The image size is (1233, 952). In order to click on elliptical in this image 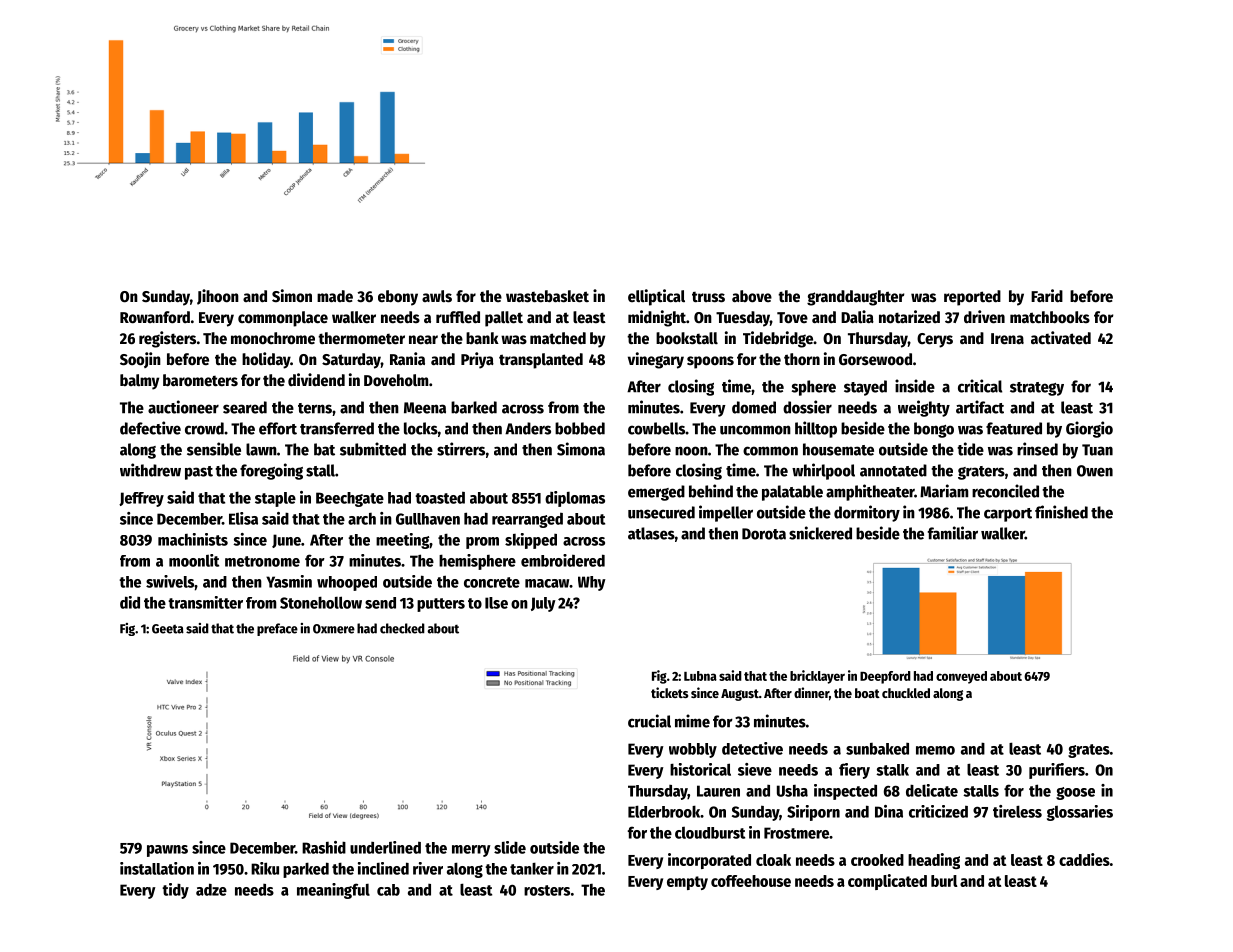, I will do `click(656, 297)`.
